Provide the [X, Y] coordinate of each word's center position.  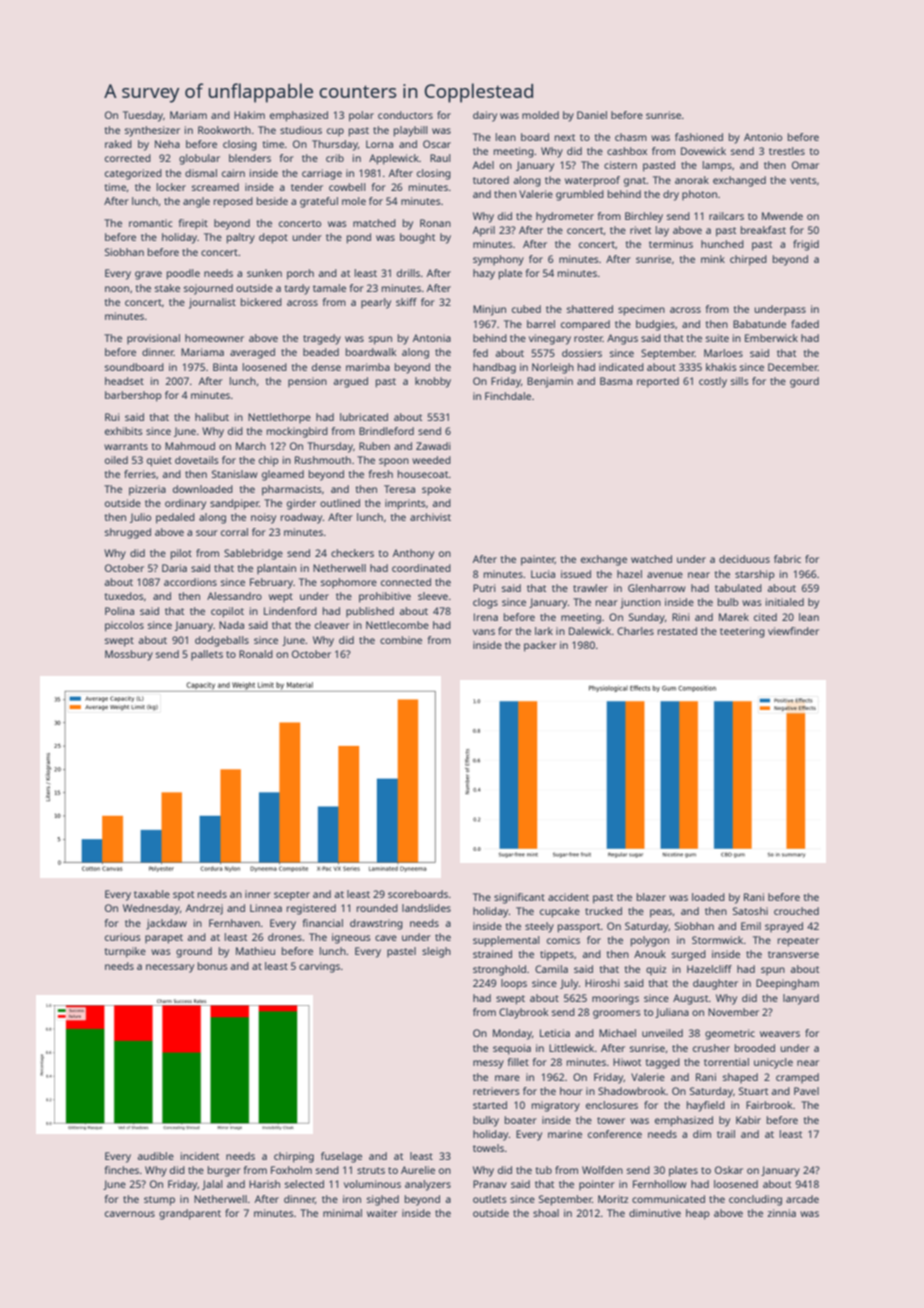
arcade [802, 1199]
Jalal [212, 1185]
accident [568, 897]
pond [359, 238]
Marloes [723, 353]
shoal [546, 1213]
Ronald [256, 654]
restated [677, 631]
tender [307, 187]
